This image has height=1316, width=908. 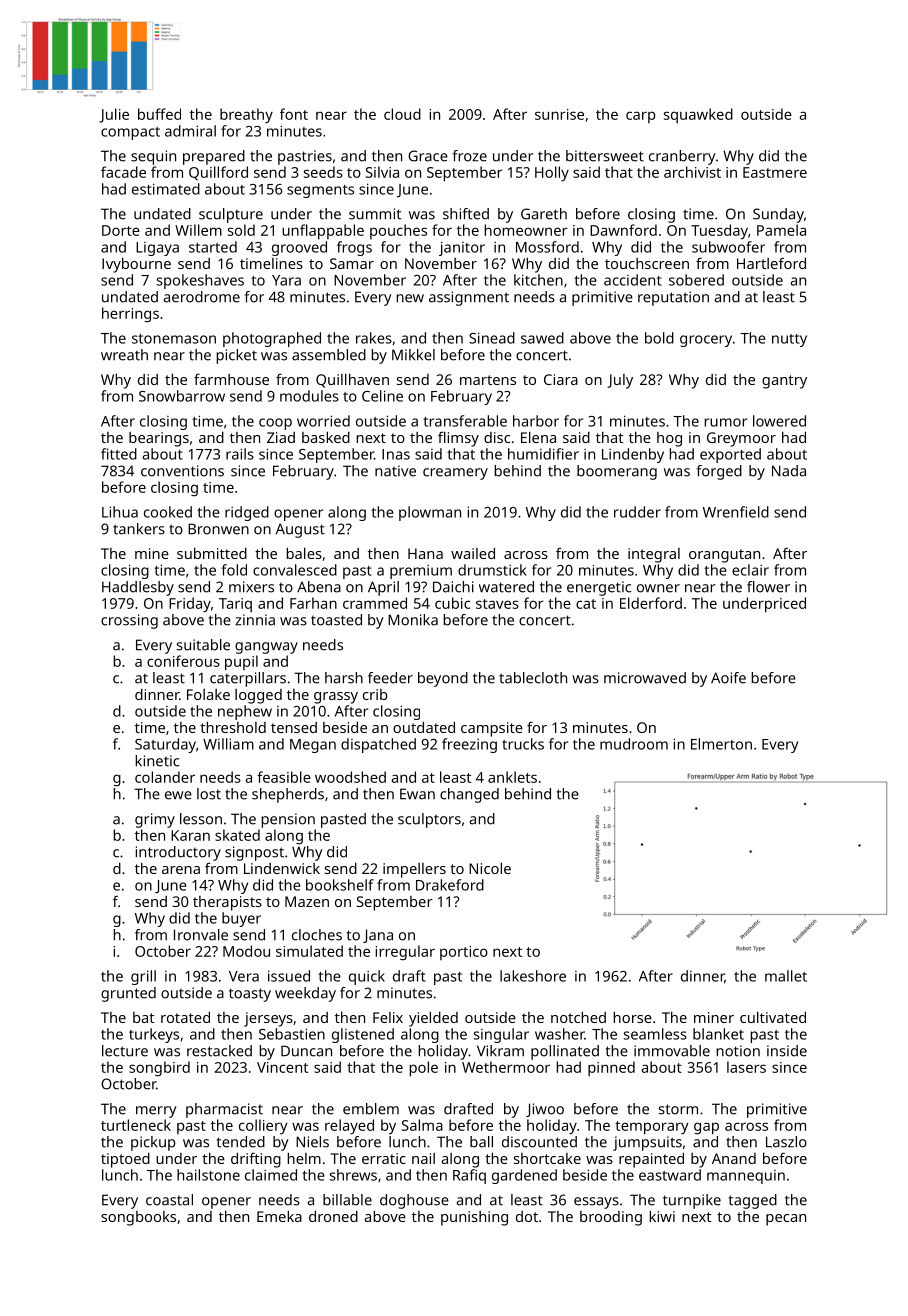 I want to click on songbooks, so click(x=138, y=1218).
